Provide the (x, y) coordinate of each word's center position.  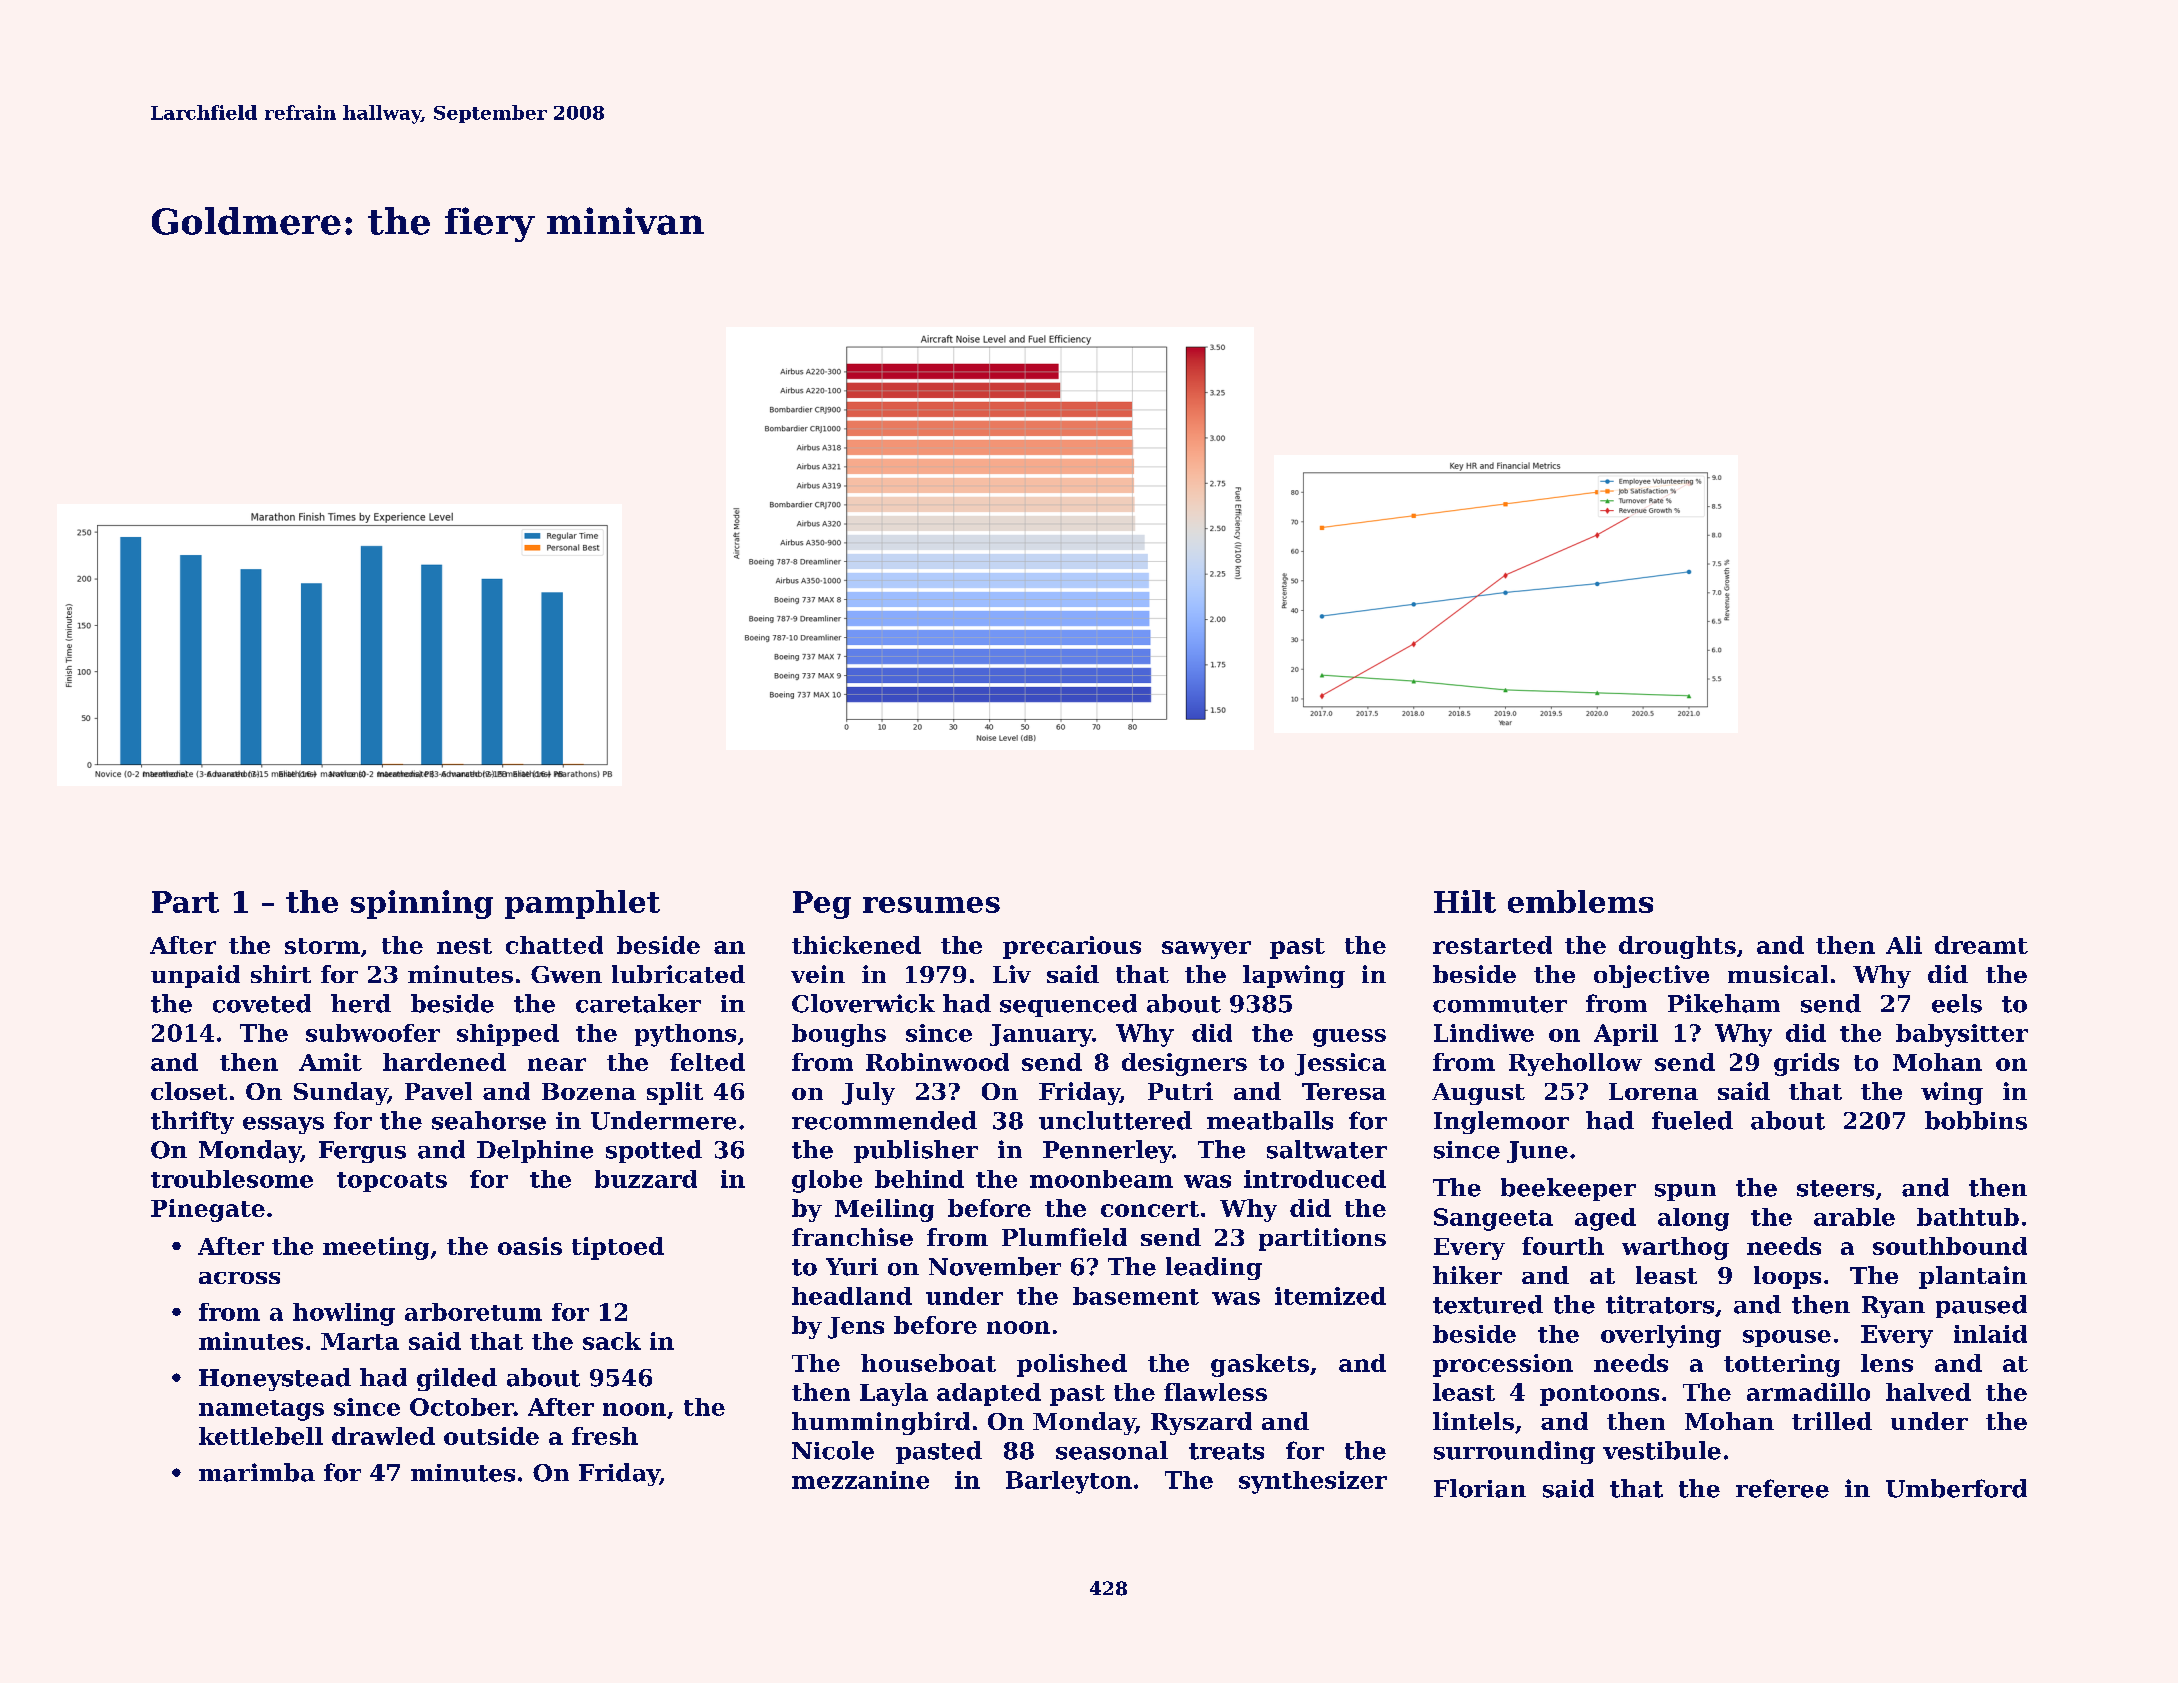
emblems (1580, 901)
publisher (916, 1151)
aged (1605, 1219)
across (239, 1278)
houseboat (928, 1363)
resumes (931, 905)
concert (1150, 1209)
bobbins (1976, 1120)
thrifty (192, 1122)
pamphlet (582, 904)
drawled (383, 1436)
